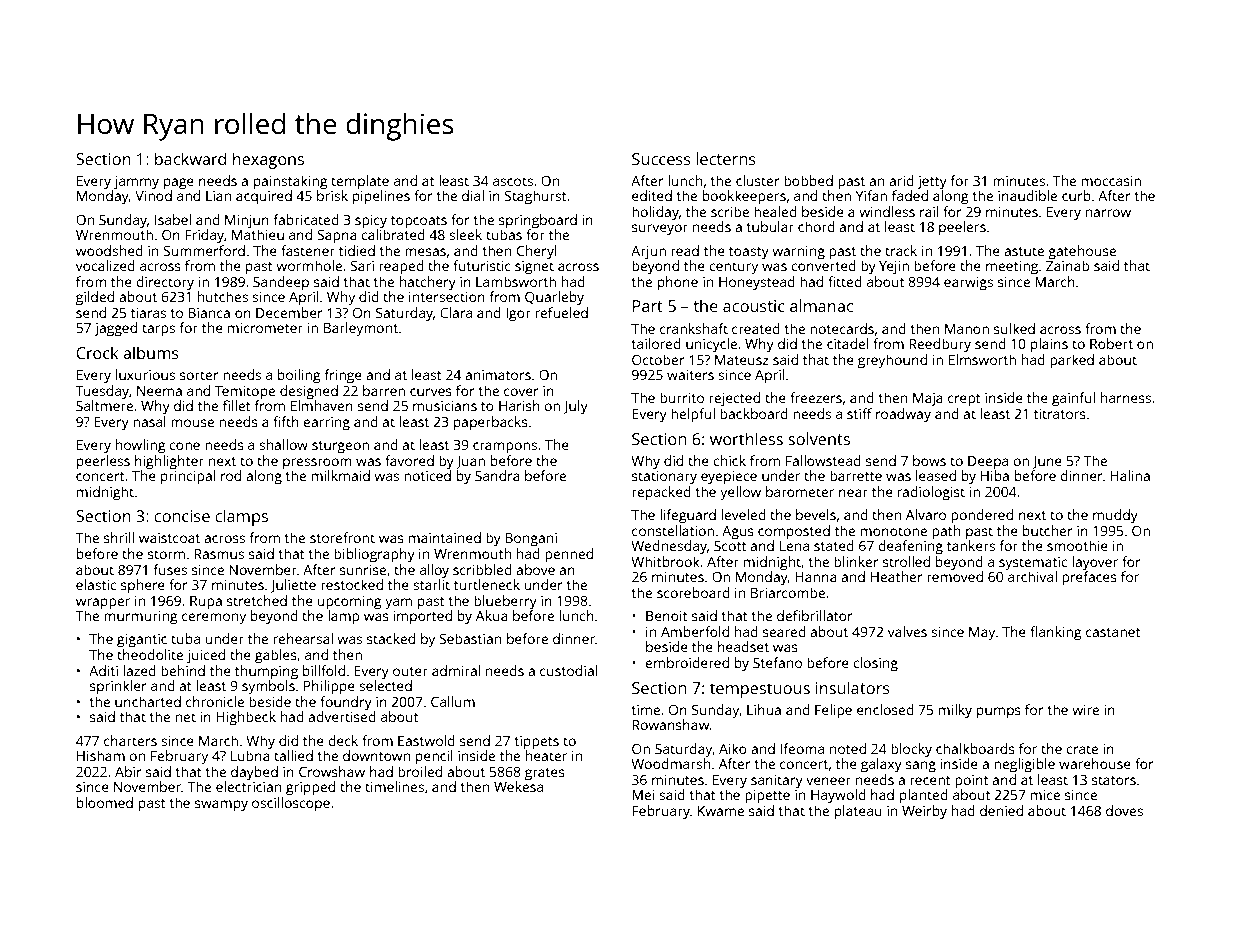 The width and height of the screenshot is (1233, 952). Describe the element at coordinates (361, 329) in the screenshot. I see `Barleymont` at that location.
